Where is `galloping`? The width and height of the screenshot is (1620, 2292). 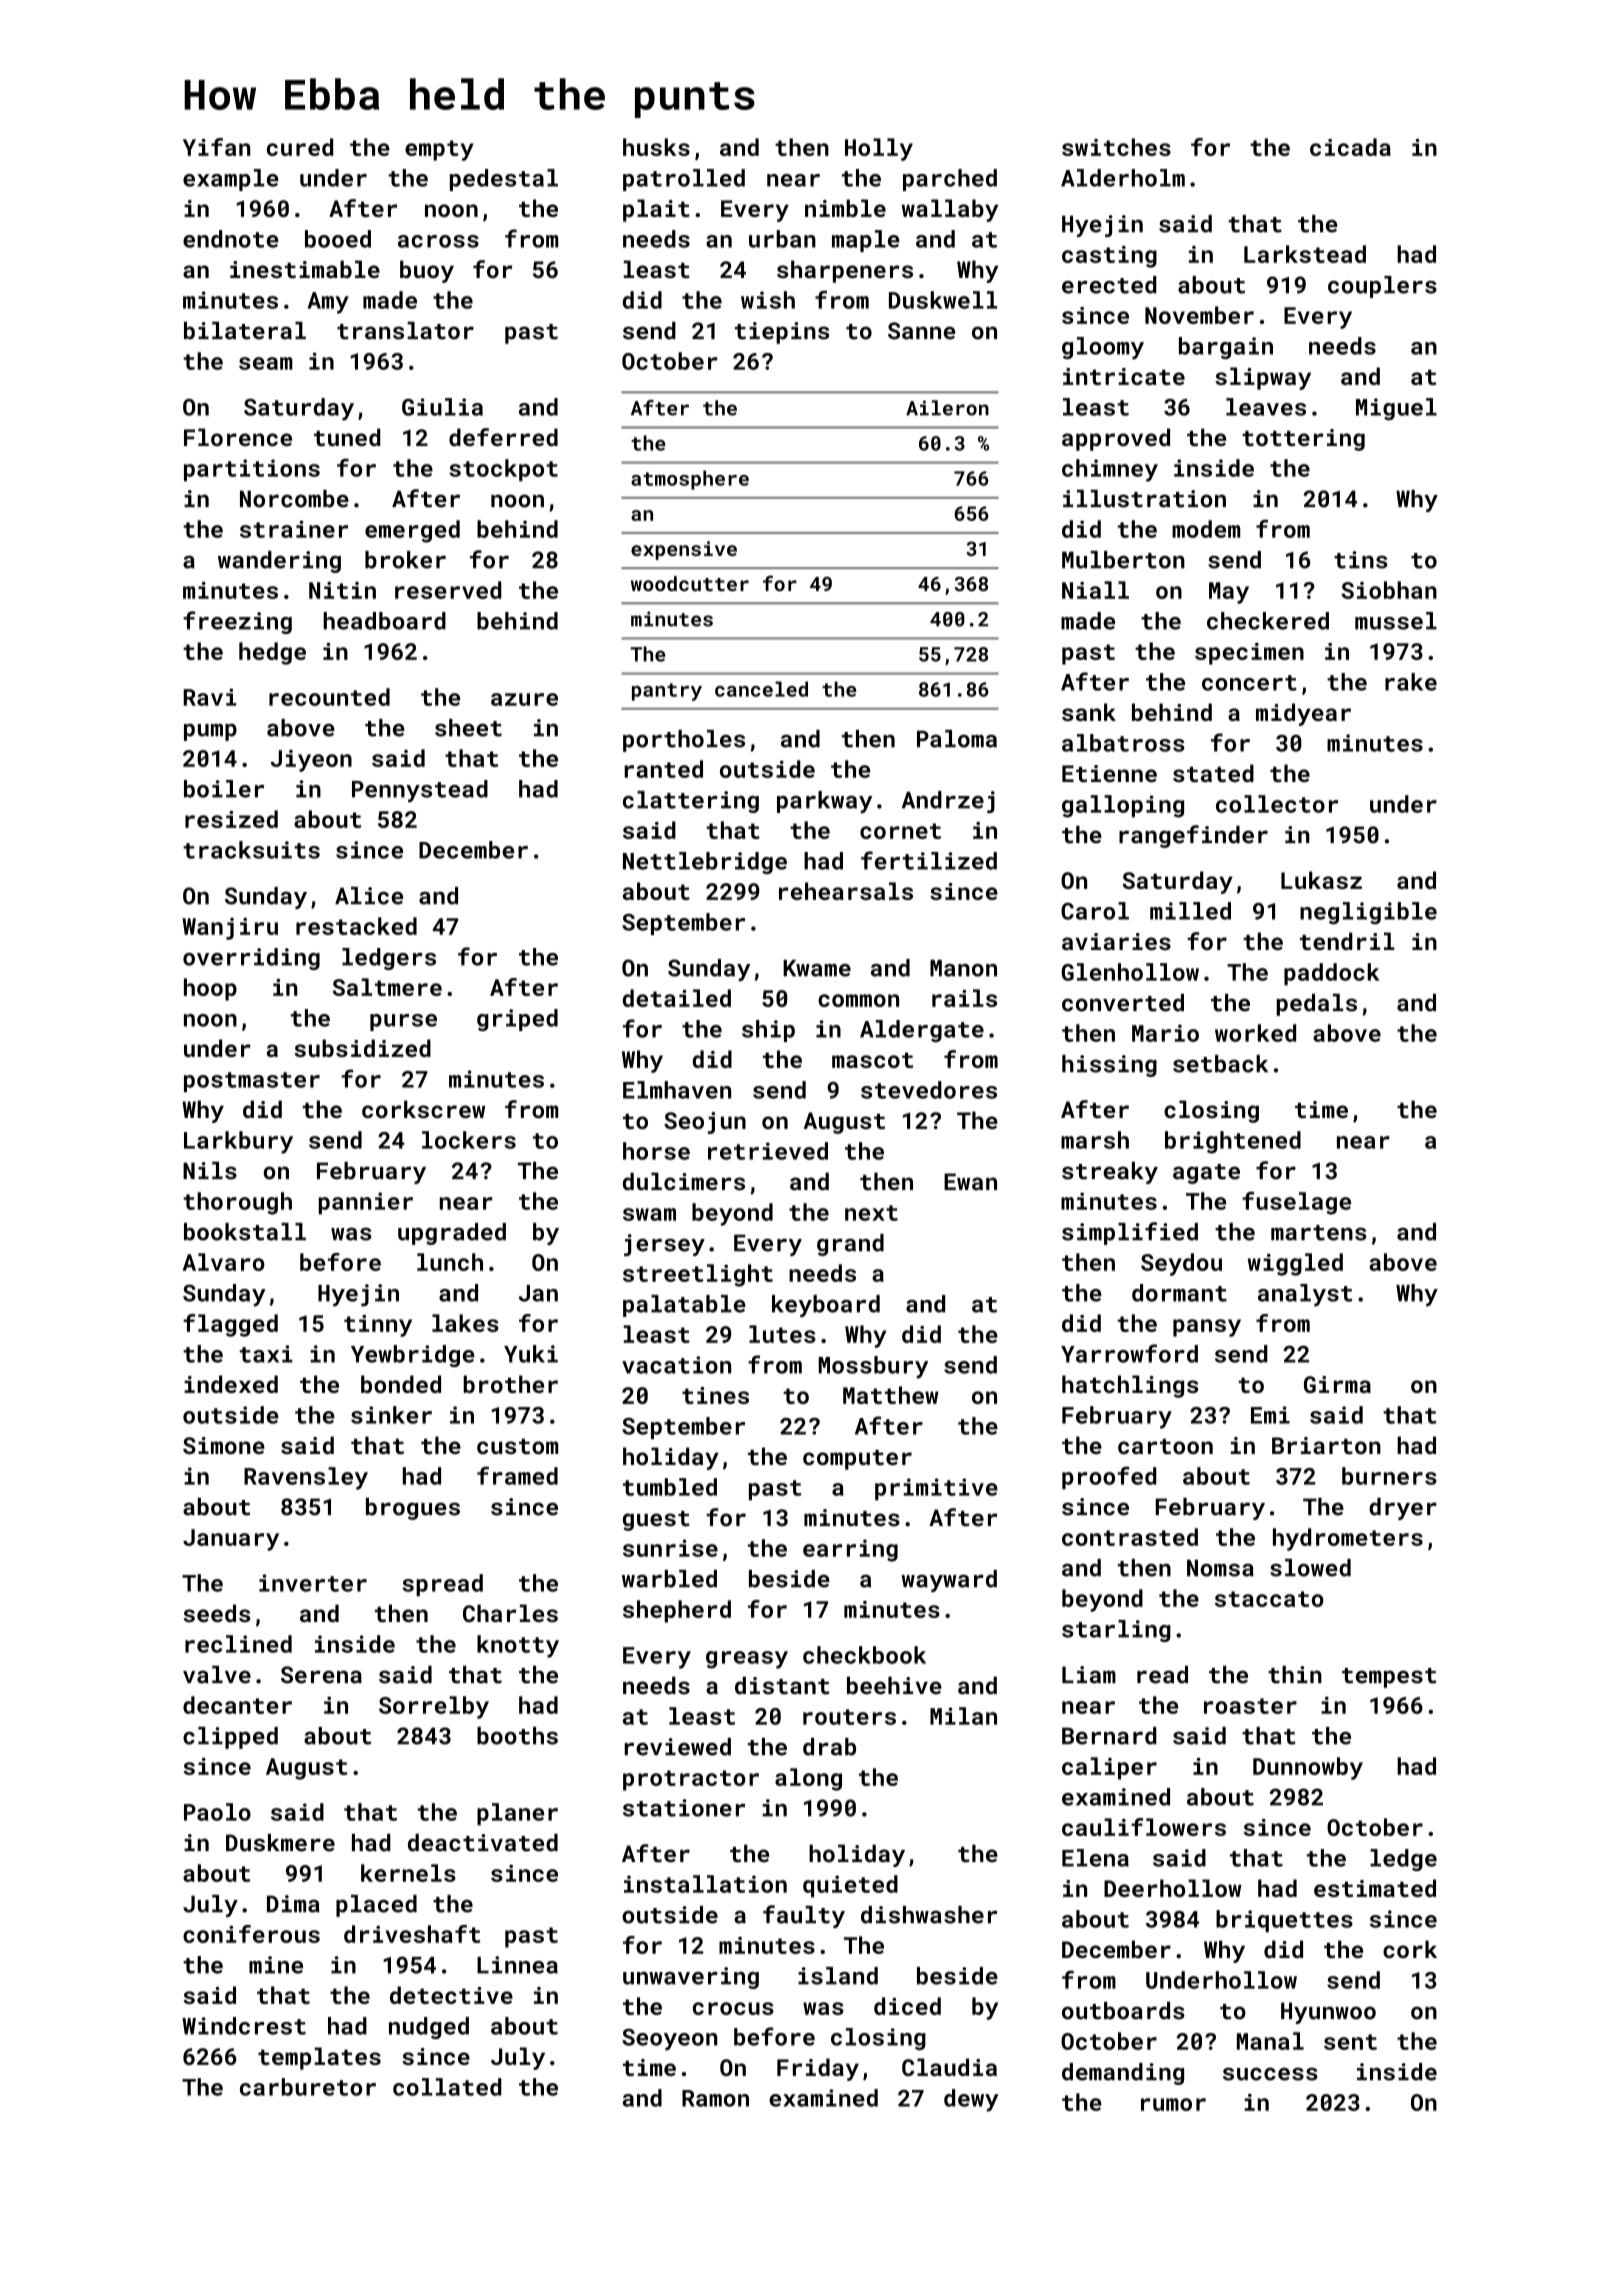
galloping is located at coordinates (1123, 806).
